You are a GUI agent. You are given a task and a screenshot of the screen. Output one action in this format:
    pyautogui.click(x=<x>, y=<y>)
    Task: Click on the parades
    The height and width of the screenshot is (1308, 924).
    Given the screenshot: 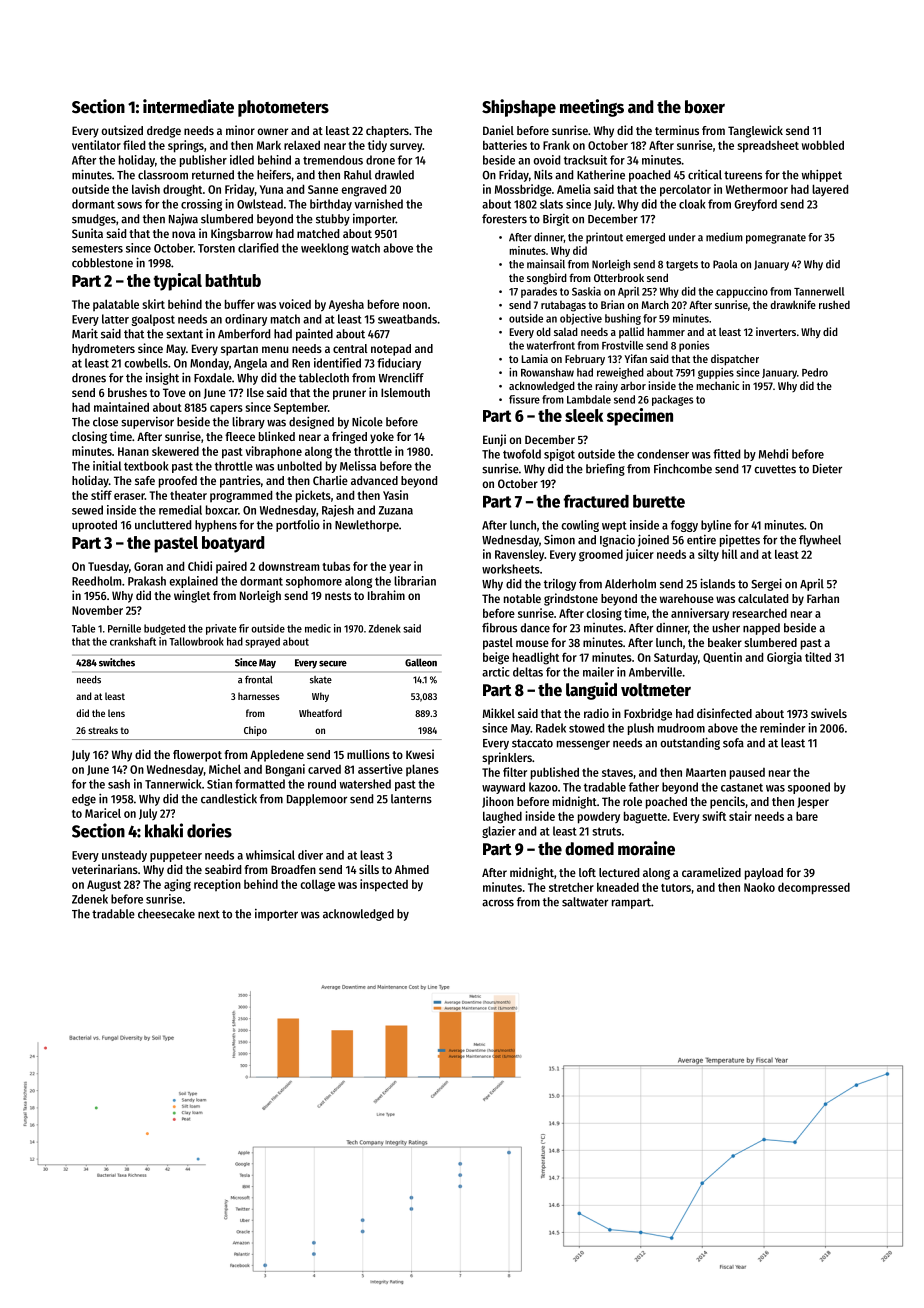 What is the action you would take?
    pyautogui.click(x=539, y=292)
